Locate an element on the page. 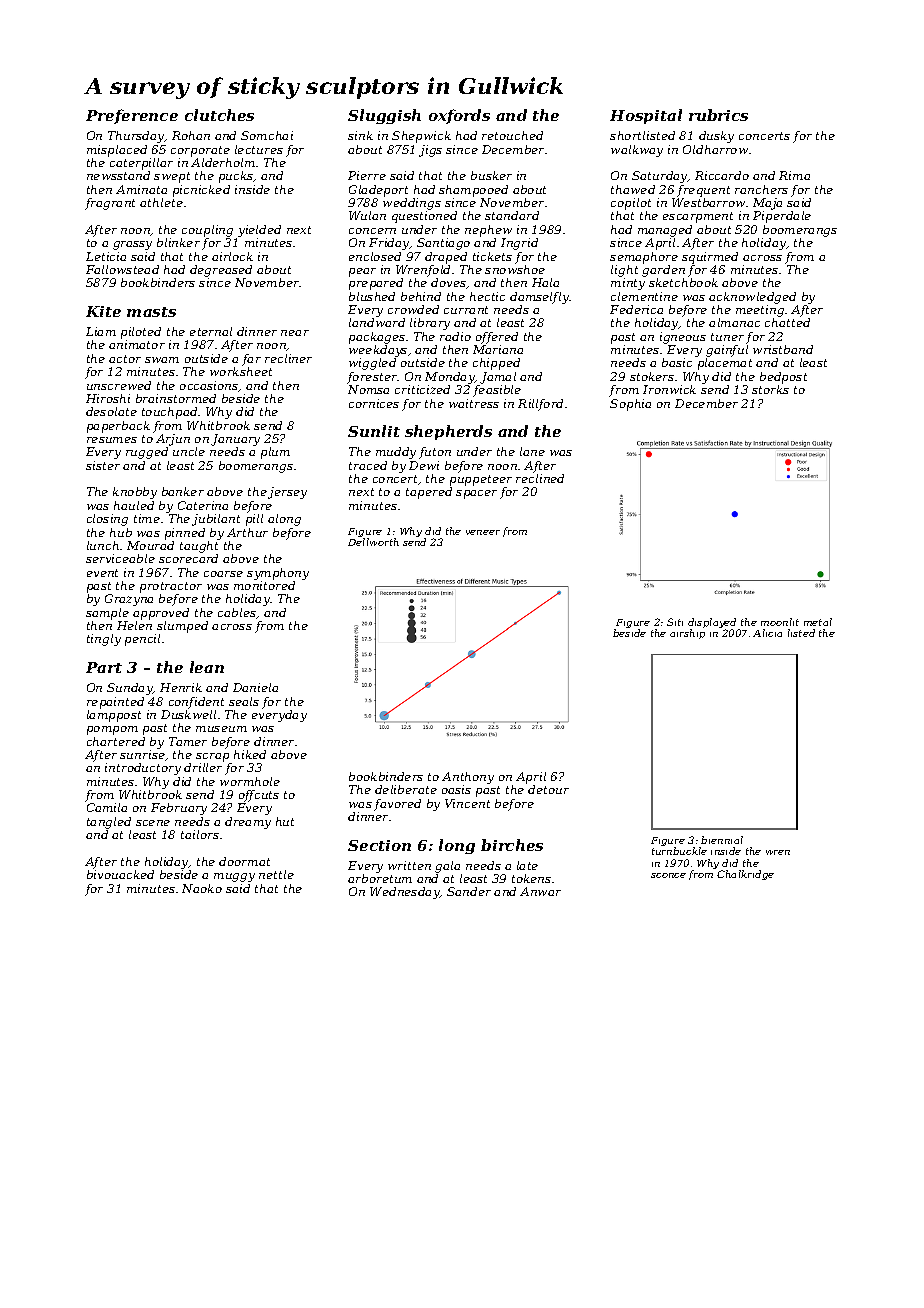 This document has height=1308, width=924. detour is located at coordinates (548, 789).
